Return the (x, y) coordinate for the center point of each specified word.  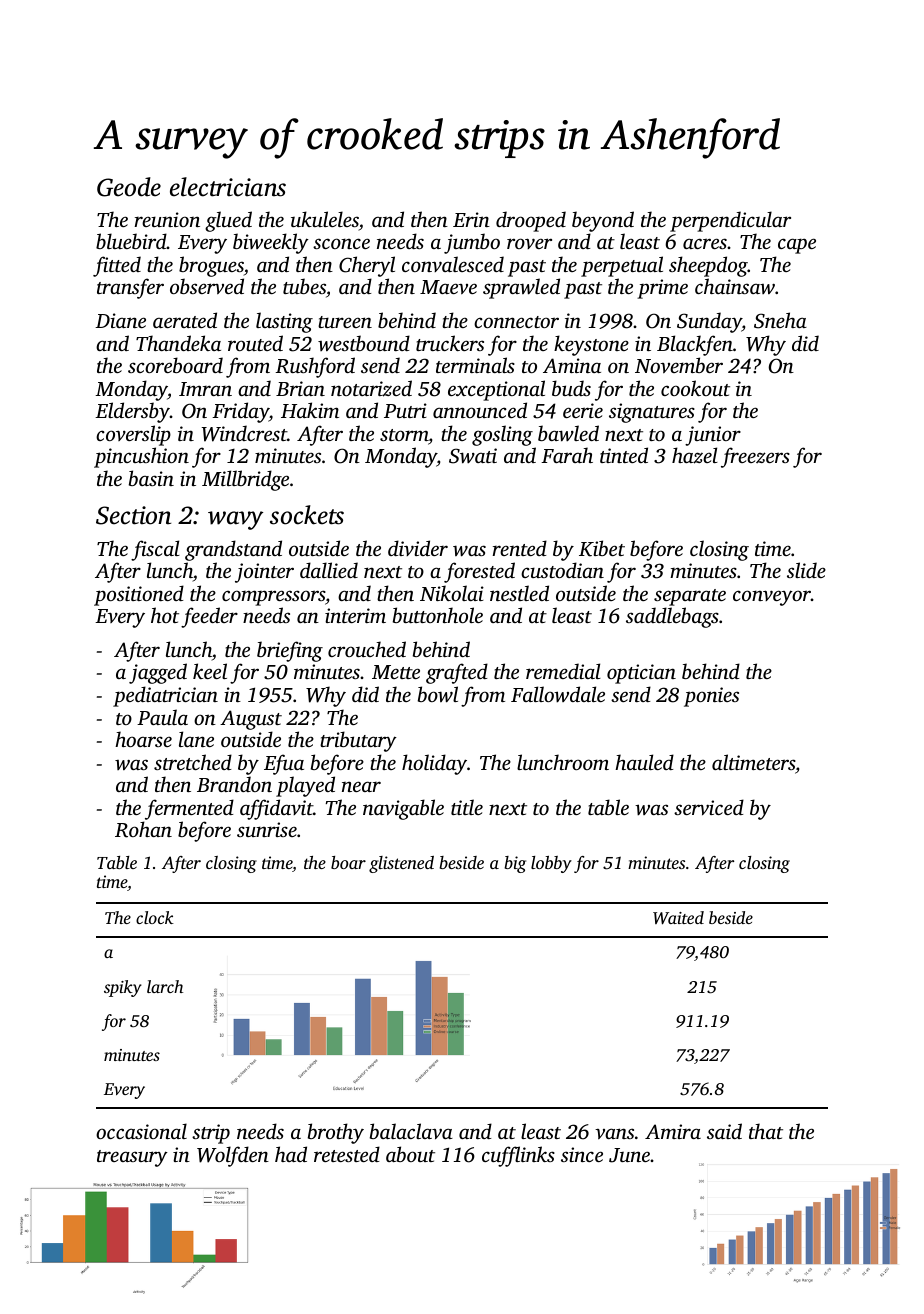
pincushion (141, 457)
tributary (358, 741)
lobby (551, 864)
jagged (158, 673)
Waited (678, 918)
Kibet (602, 548)
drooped (531, 221)
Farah (567, 455)
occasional (141, 1131)
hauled (644, 762)
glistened (401, 864)
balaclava (411, 1131)
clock (155, 917)
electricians (228, 187)
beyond (603, 221)
